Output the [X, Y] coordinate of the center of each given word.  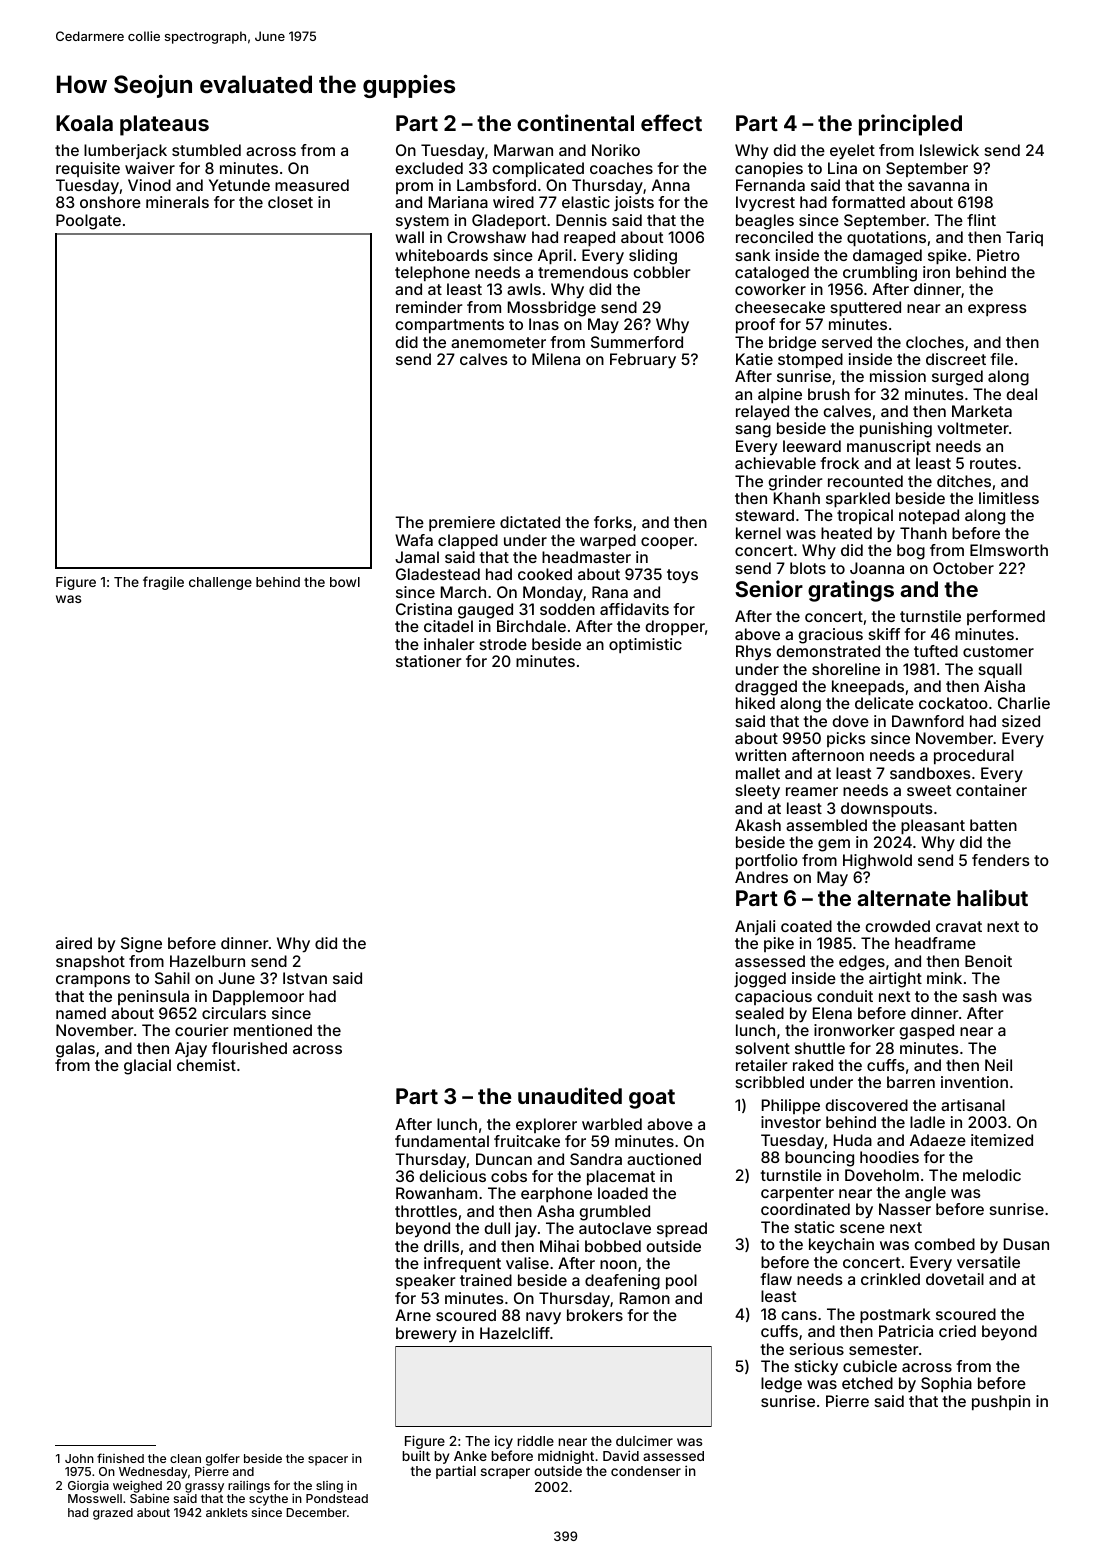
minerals [177, 202]
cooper [667, 543]
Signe [141, 945]
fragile [163, 583]
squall [1000, 670]
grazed [113, 1514]
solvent [762, 1048]
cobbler [661, 272]
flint [981, 220]
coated [806, 926]
